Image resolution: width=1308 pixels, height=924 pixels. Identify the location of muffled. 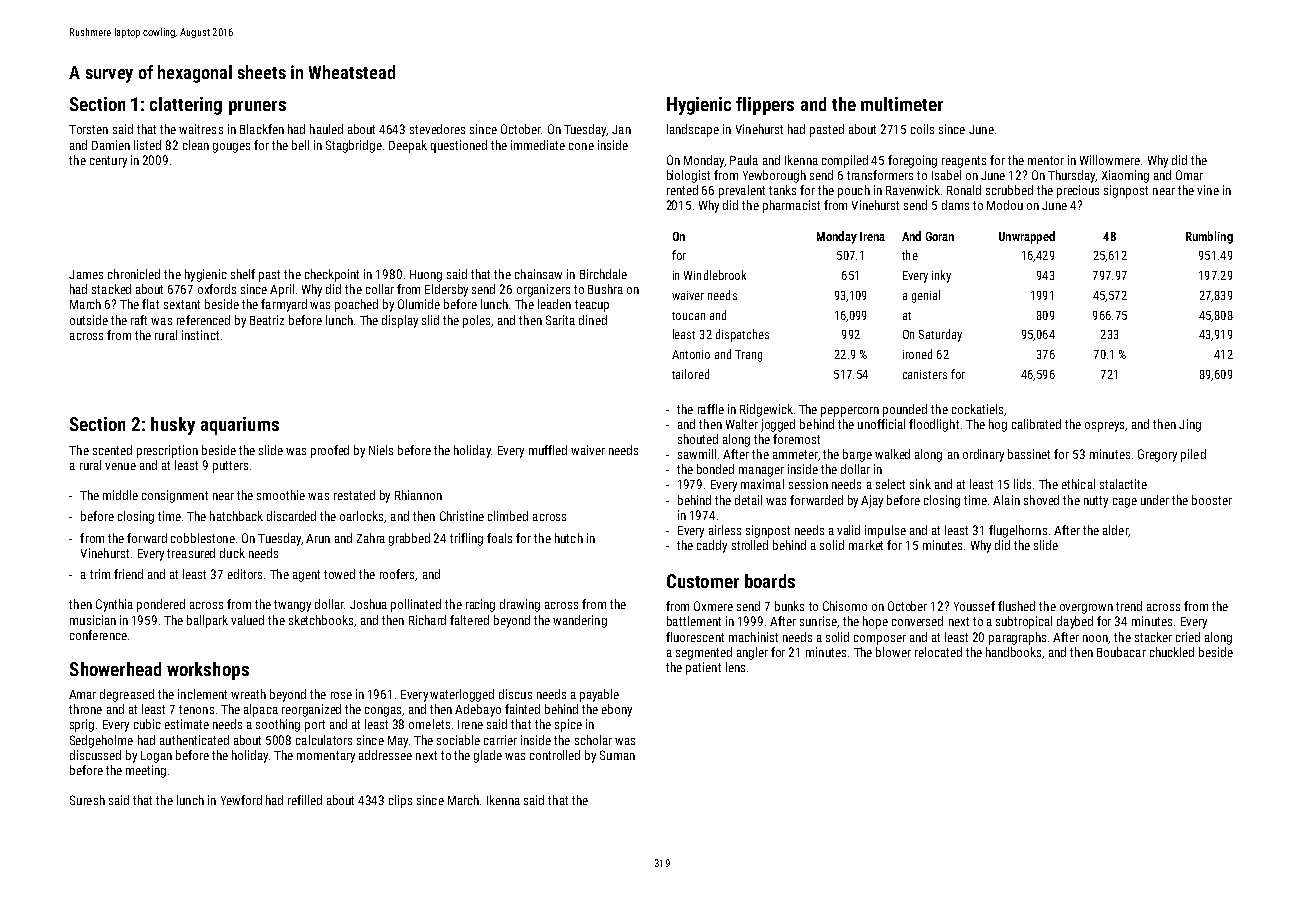
(548, 450).
